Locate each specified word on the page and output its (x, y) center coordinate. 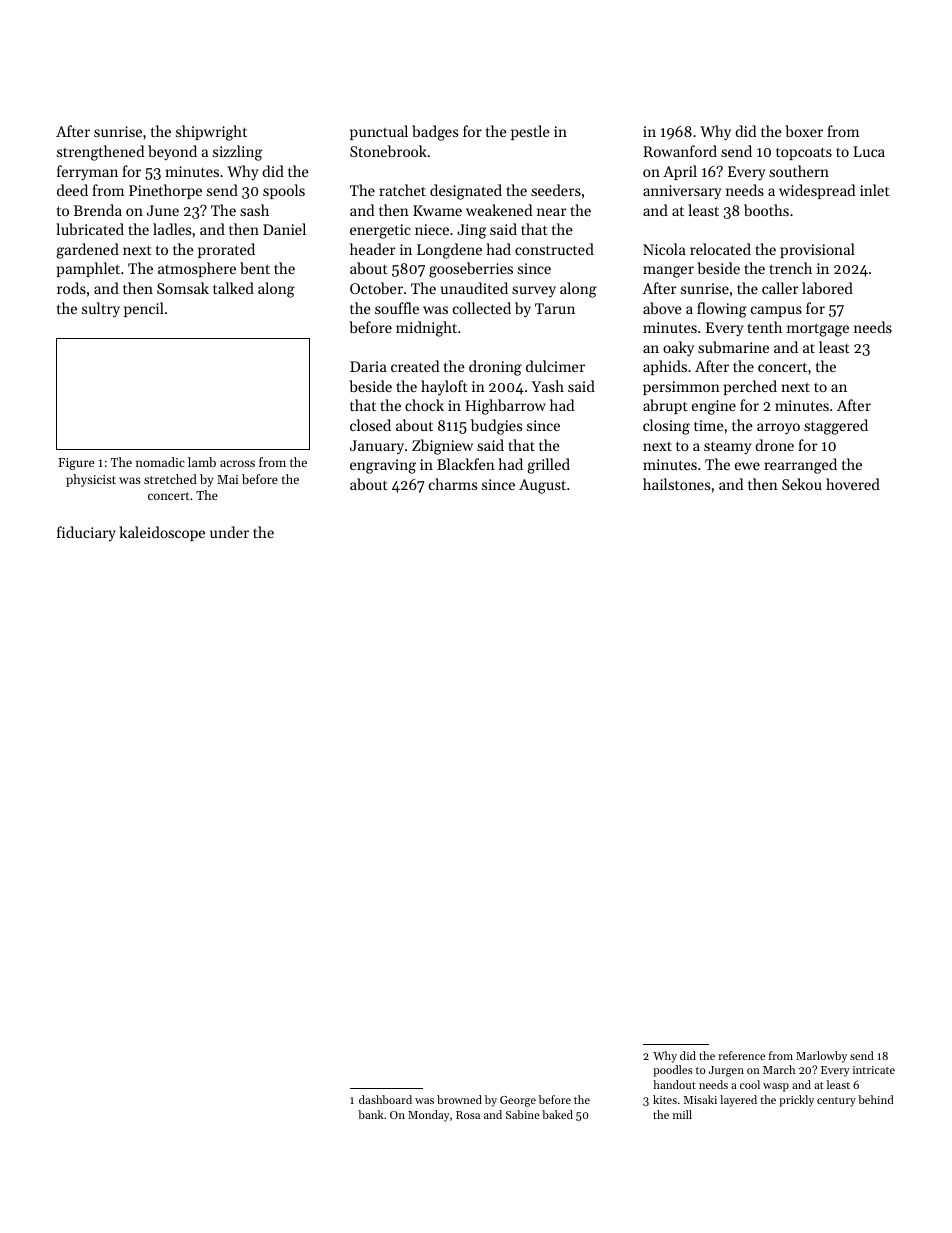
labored (827, 288)
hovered (853, 484)
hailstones (676, 484)
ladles (172, 229)
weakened (499, 210)
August (542, 486)
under (229, 532)
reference (741, 1055)
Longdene (449, 251)
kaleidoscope (162, 533)
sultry (101, 310)
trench (790, 268)
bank (371, 1114)
